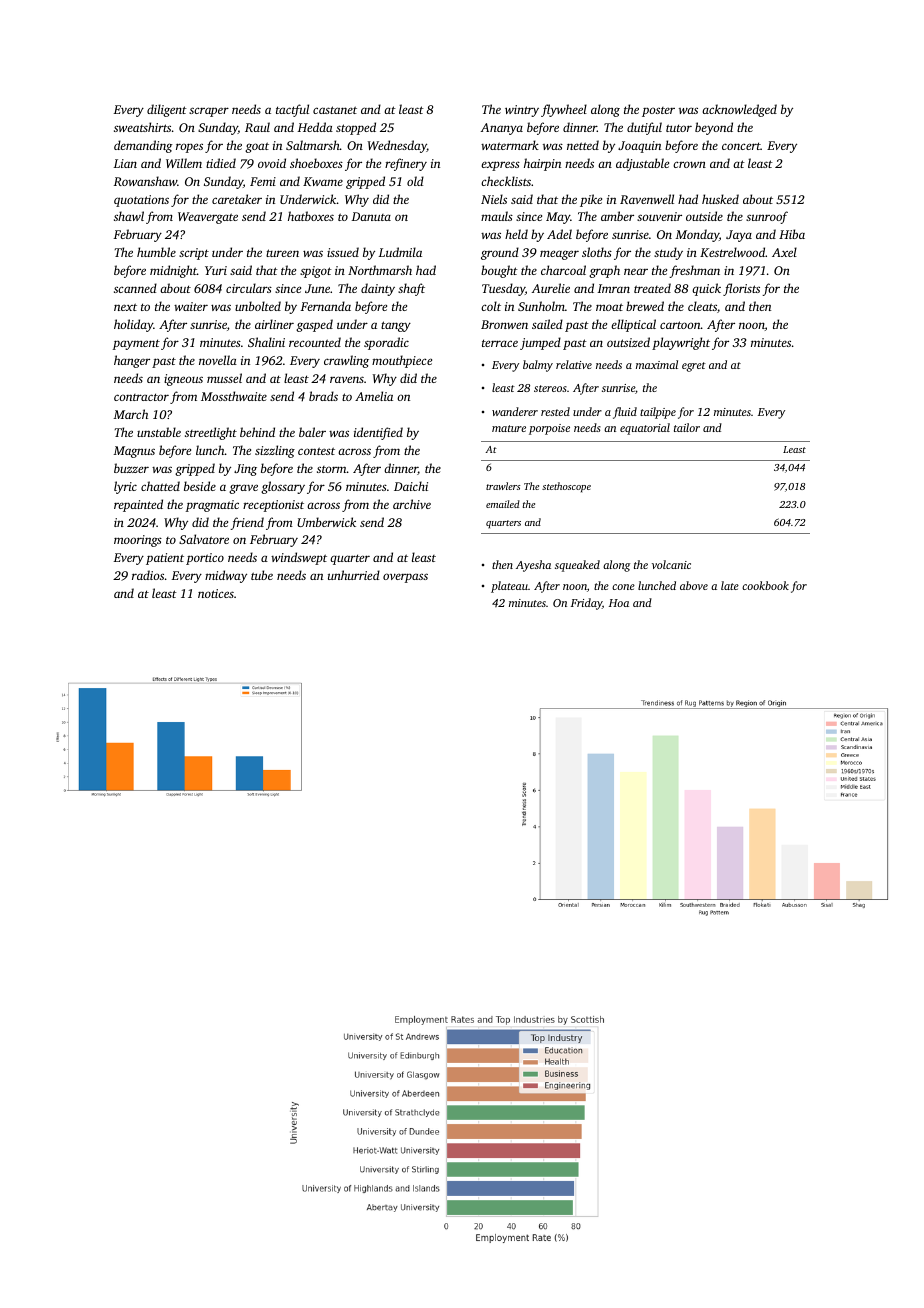 The width and height of the screenshot is (924, 1308). I want to click on near, so click(636, 271).
